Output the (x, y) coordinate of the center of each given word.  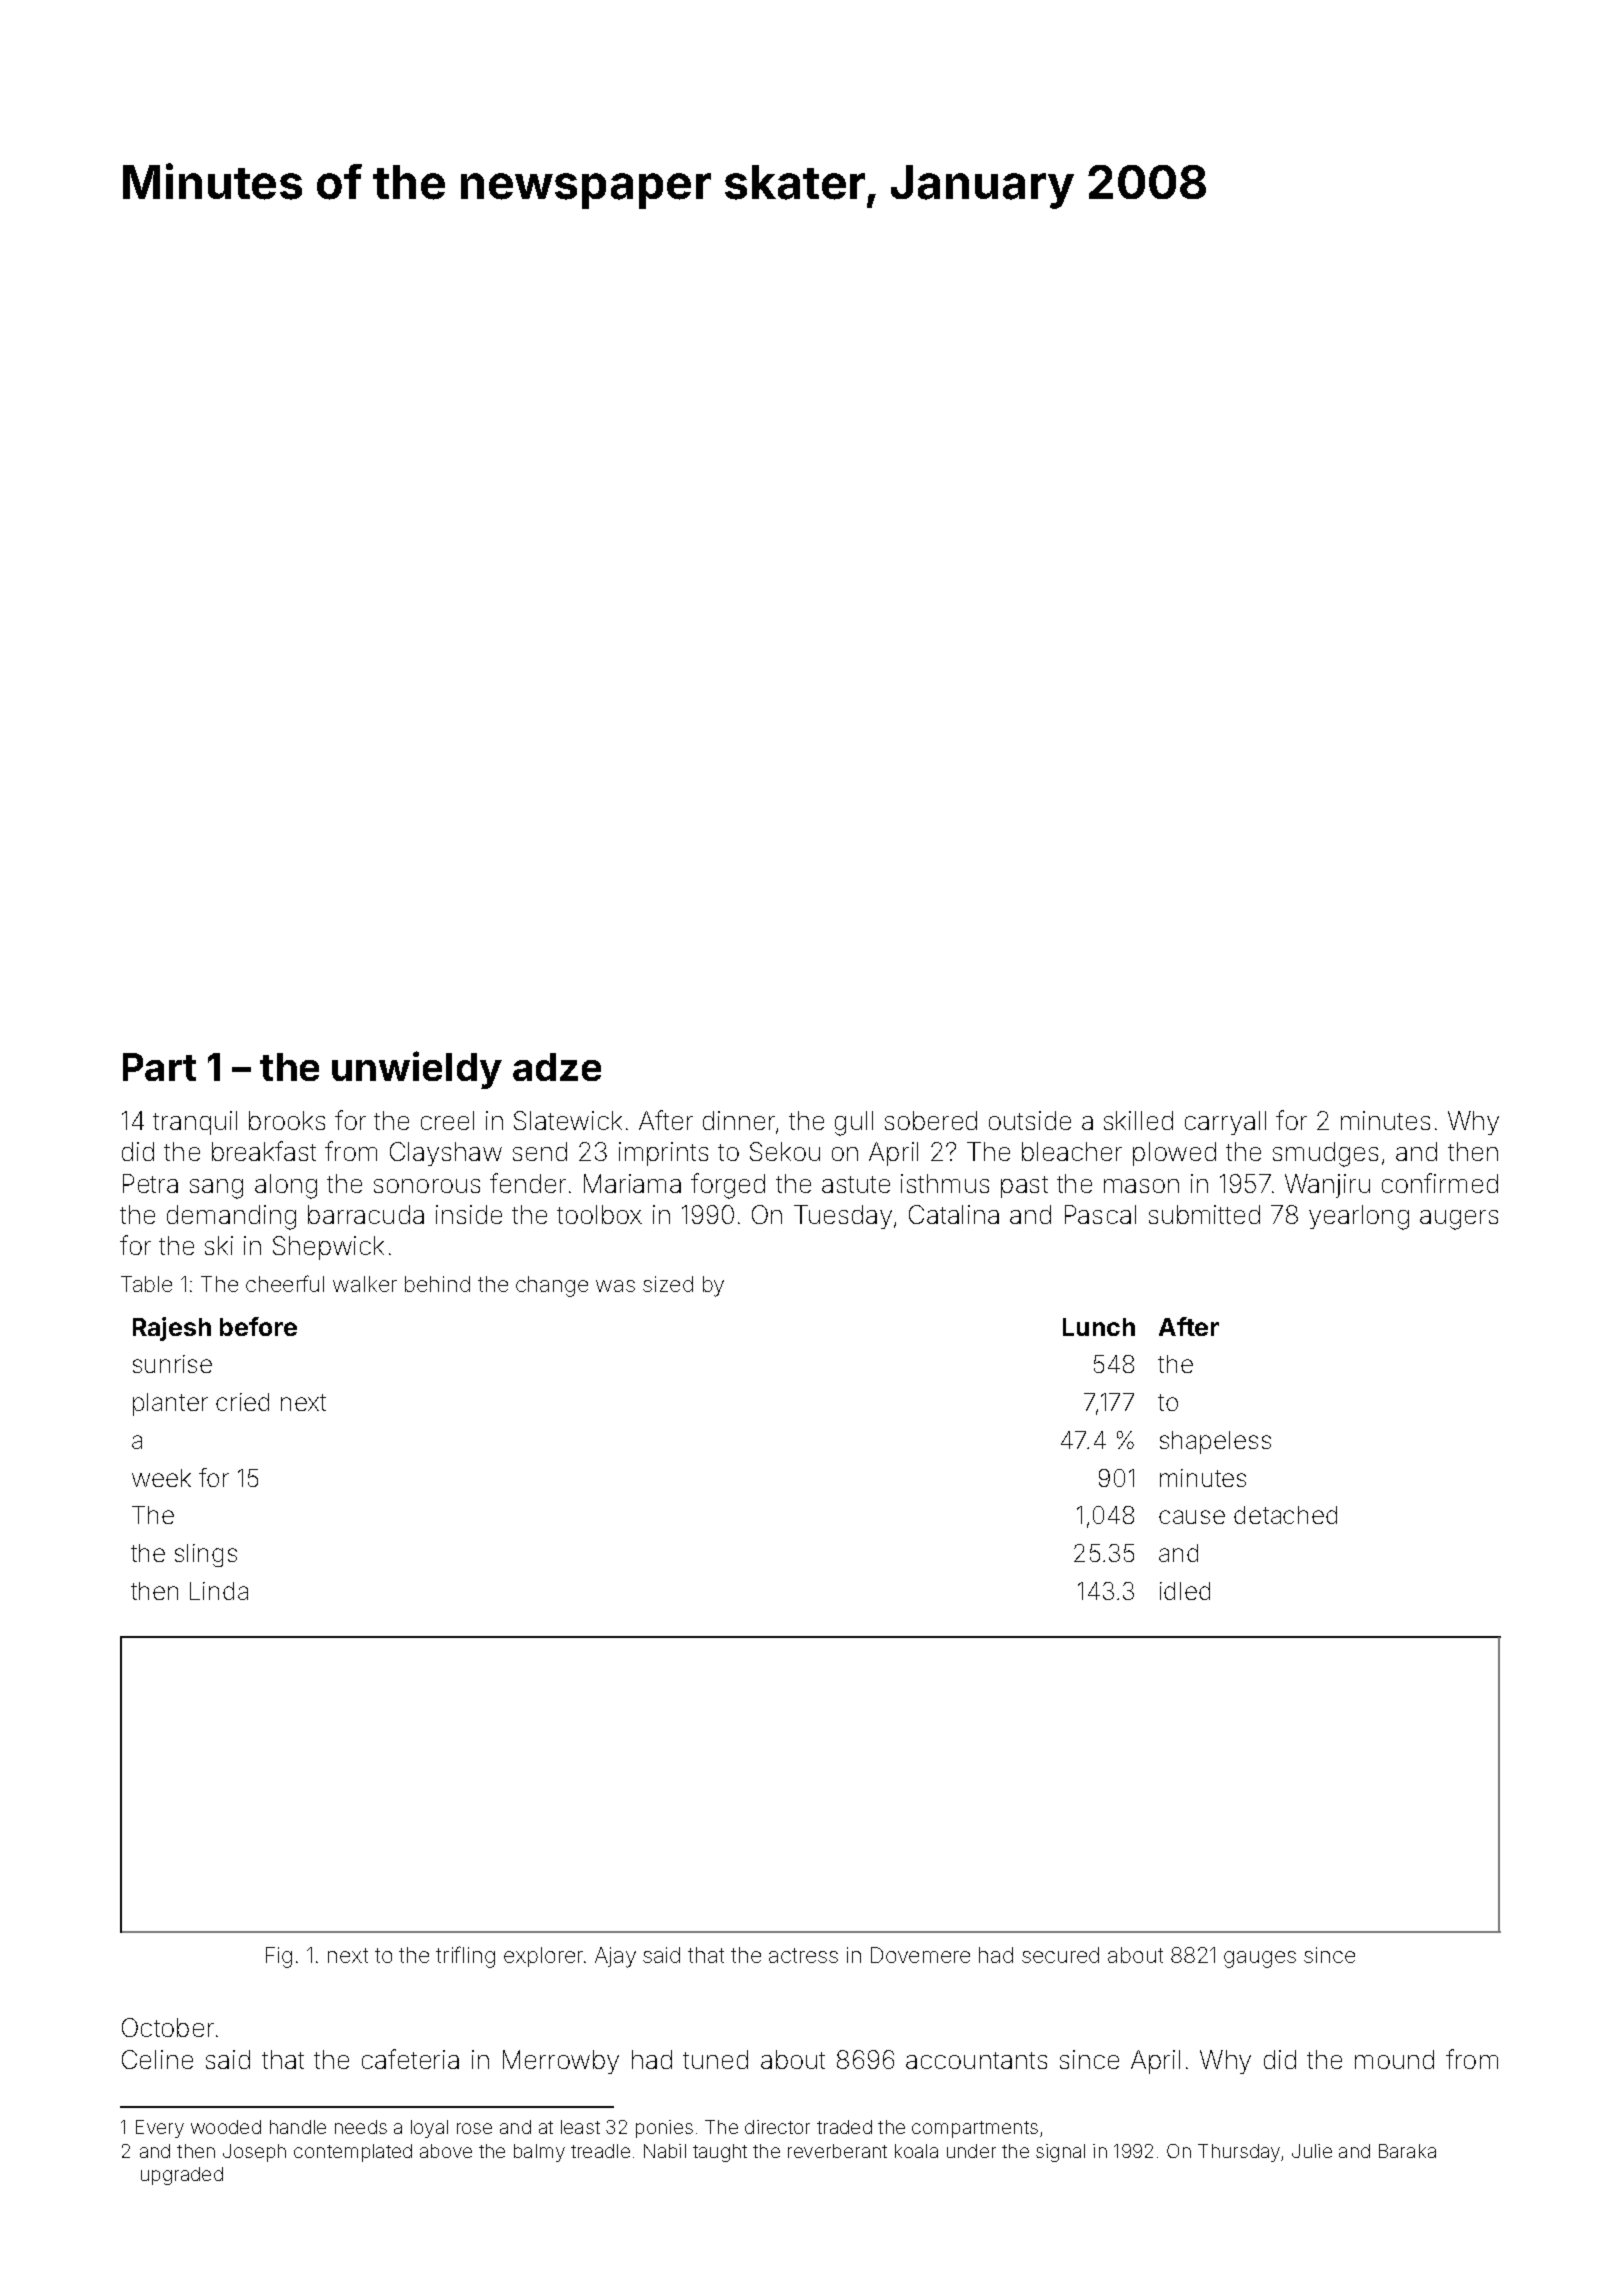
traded (844, 2127)
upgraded (182, 2176)
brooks (287, 1120)
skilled (1138, 1120)
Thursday (1239, 2153)
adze (557, 1067)
